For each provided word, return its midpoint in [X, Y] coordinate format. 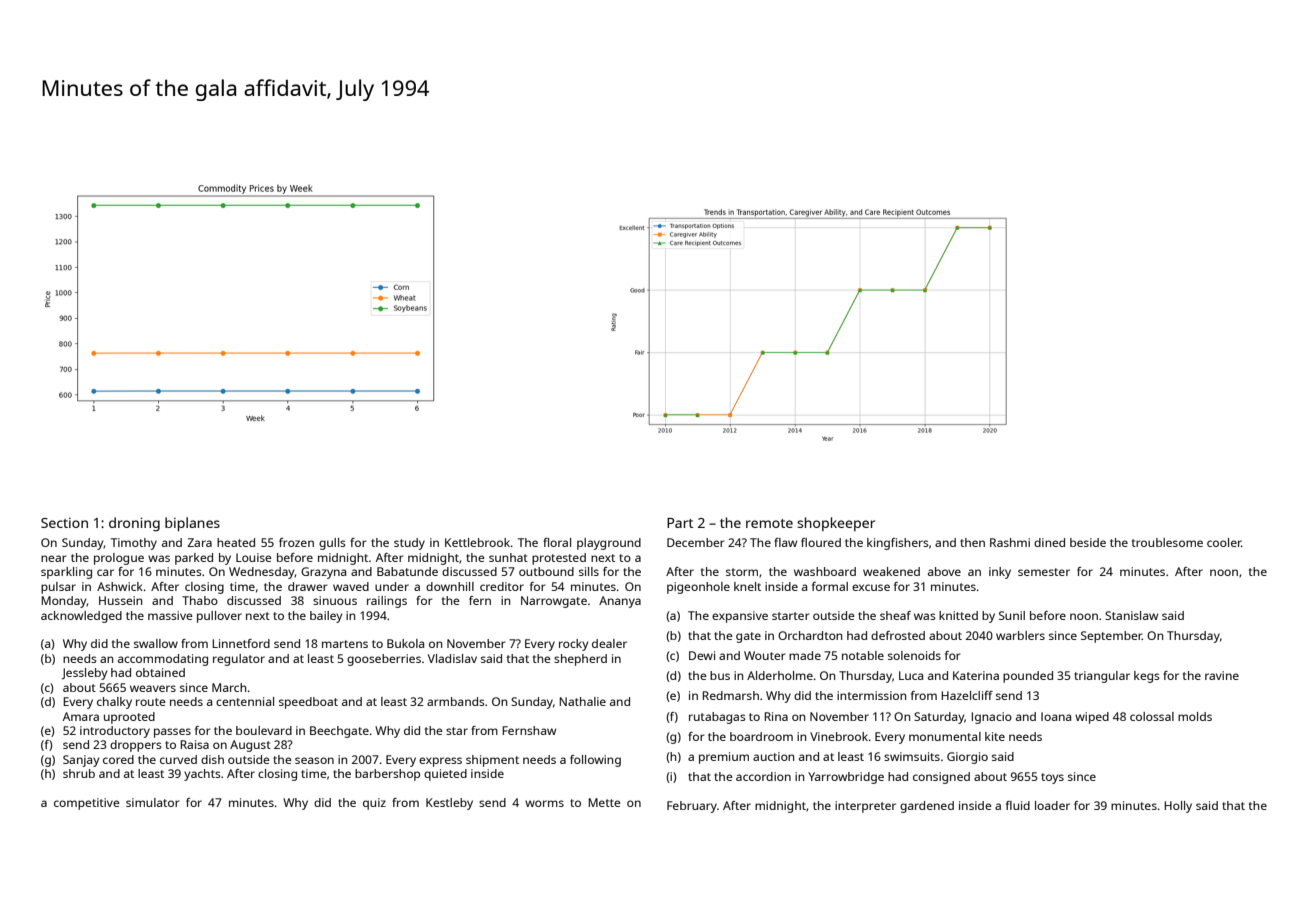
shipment [492, 761]
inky [1000, 573]
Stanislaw [1131, 615]
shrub [79, 773]
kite [995, 736]
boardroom [761, 736]
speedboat [308, 703]
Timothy [134, 544]
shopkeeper [836, 524]
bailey [326, 617]
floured [821, 542]
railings [387, 602]
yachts [202, 775]
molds [1195, 716]
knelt [747, 586]
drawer [308, 586]
